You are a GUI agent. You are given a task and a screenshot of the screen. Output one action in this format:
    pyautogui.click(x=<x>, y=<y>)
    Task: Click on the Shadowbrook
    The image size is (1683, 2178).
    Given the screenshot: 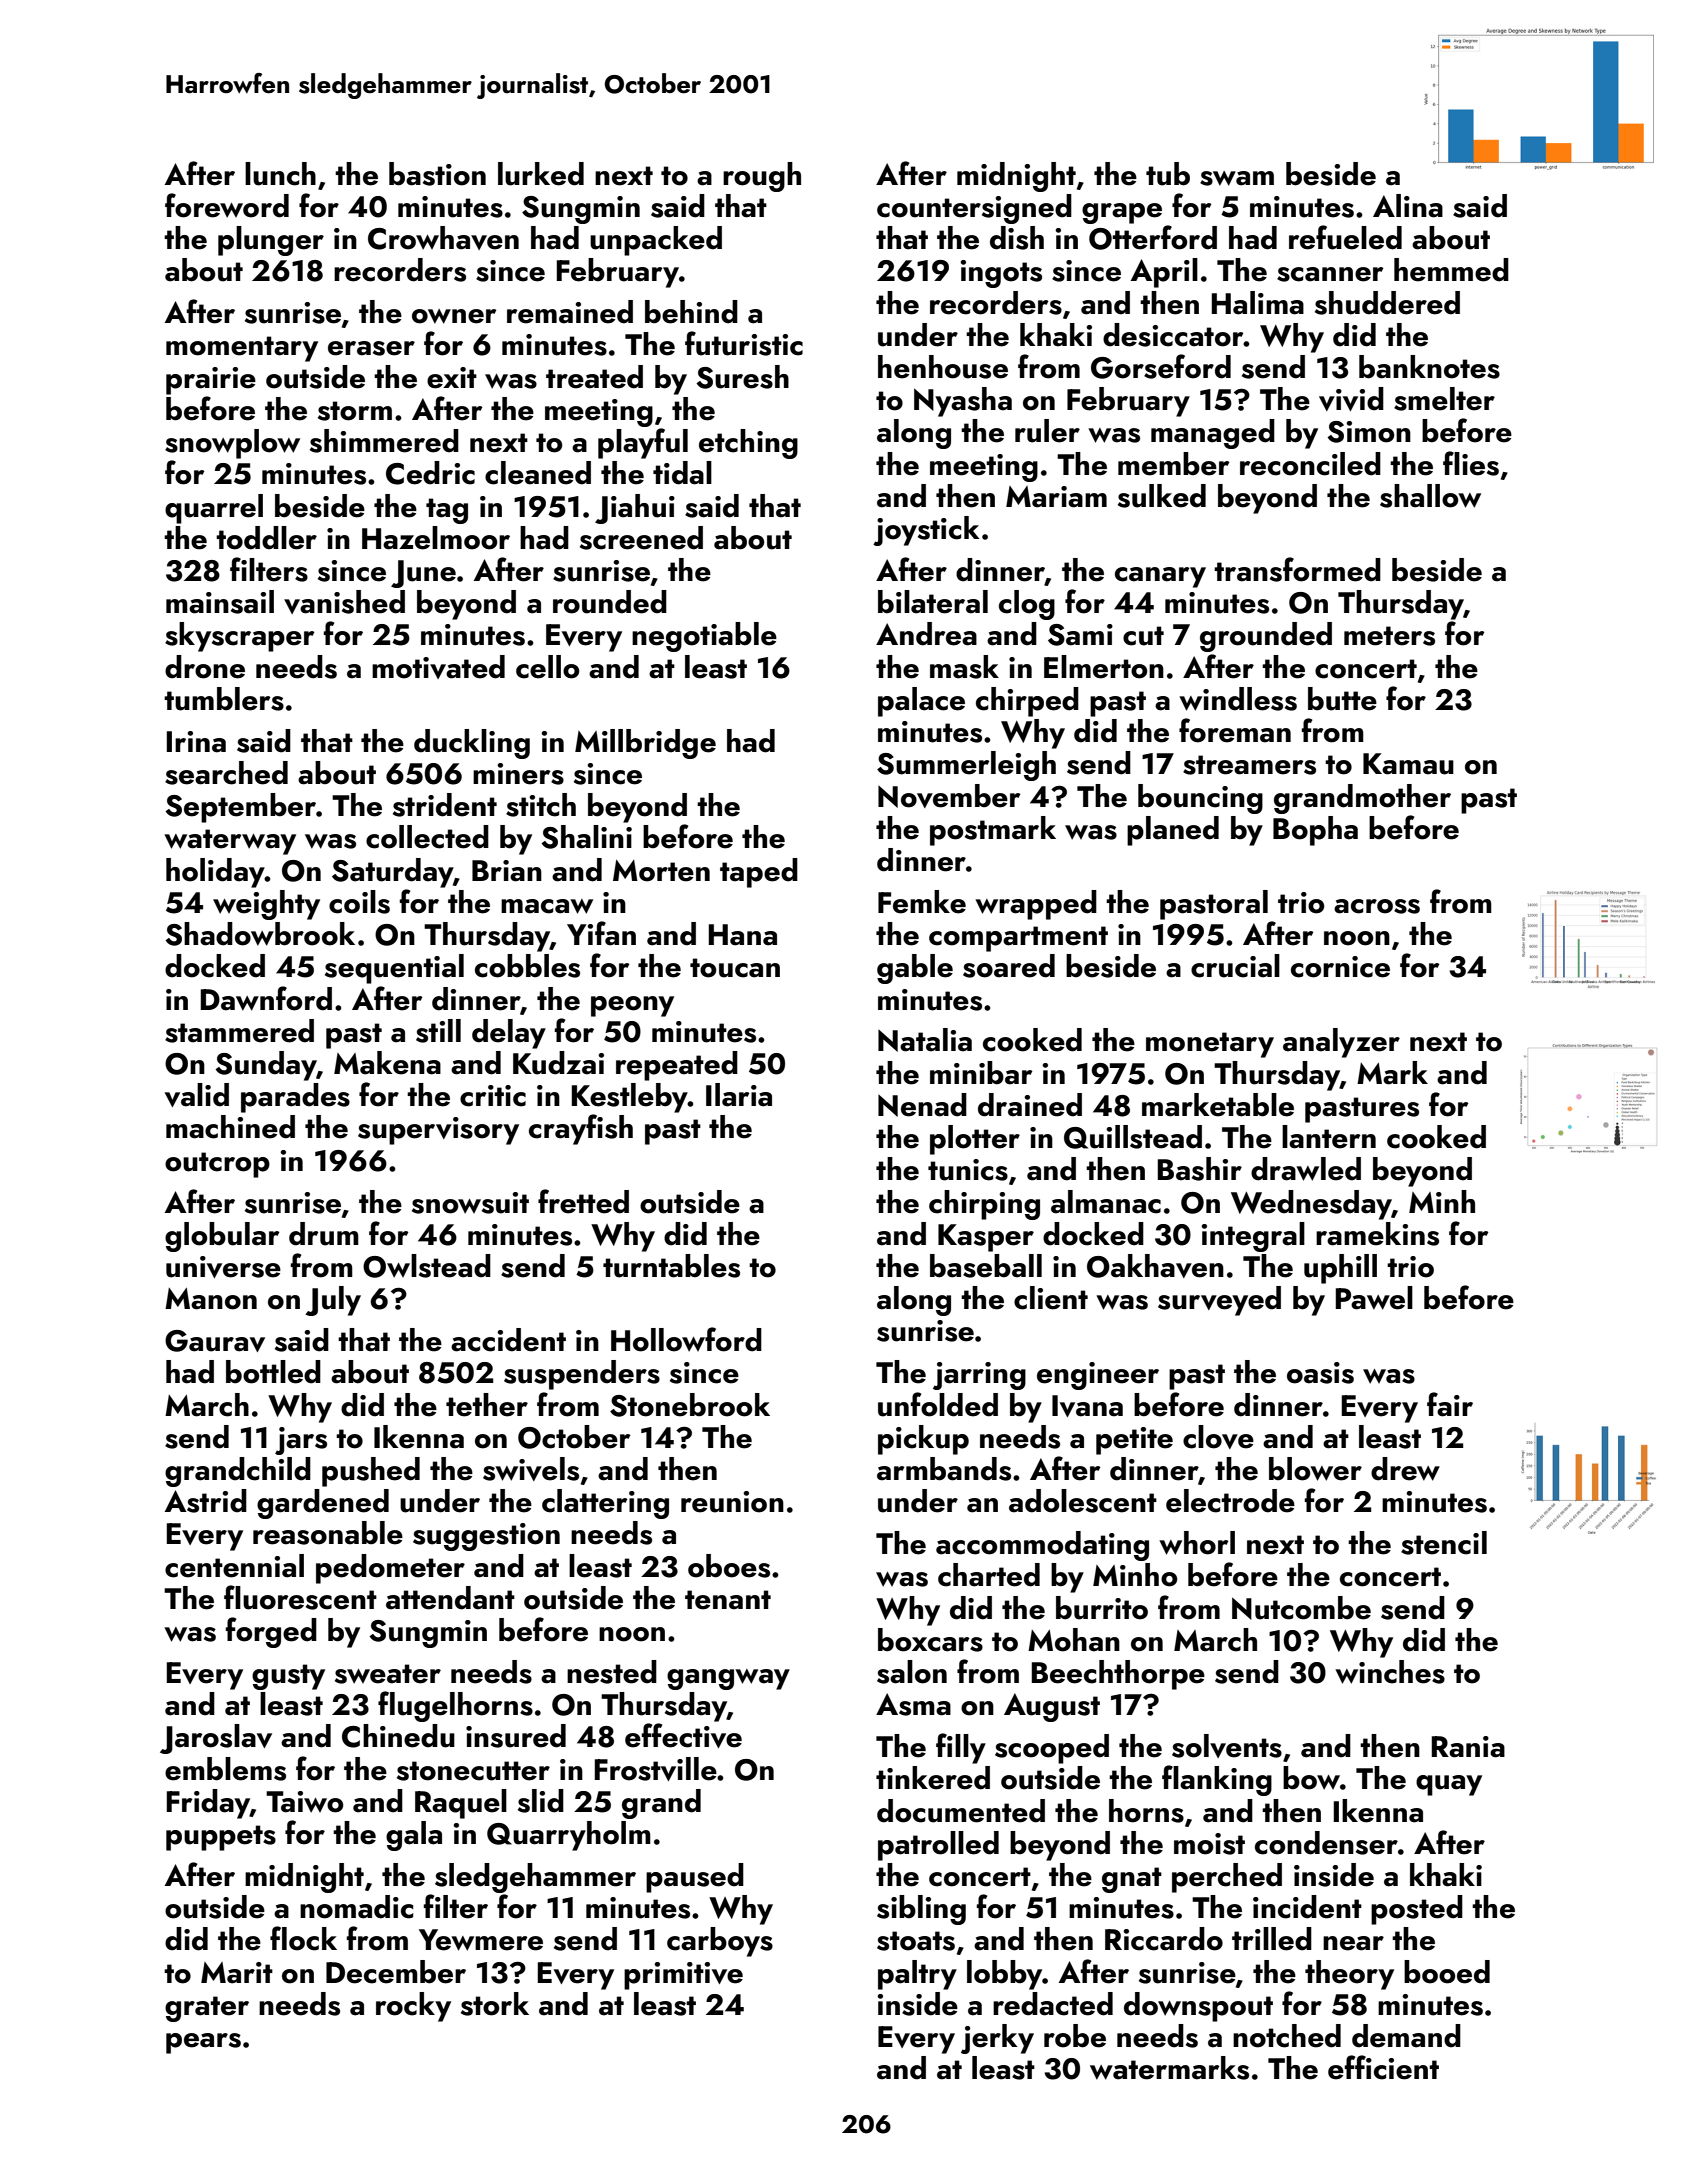 What is the action you would take?
    pyautogui.click(x=260, y=934)
